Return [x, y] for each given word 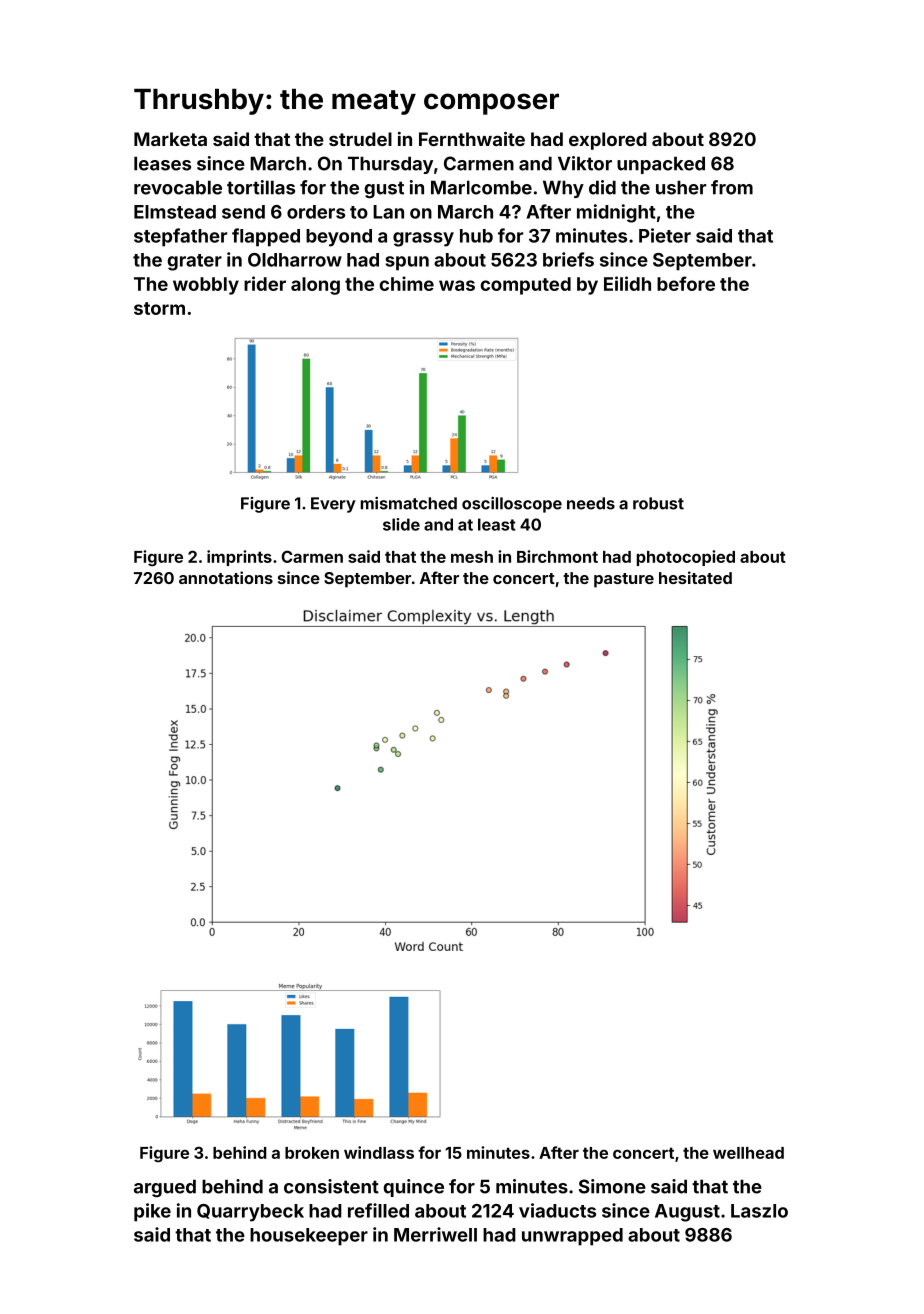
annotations [226, 577]
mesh [472, 557]
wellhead [748, 1153]
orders [316, 212]
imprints [239, 558]
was [457, 285]
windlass [379, 1152]
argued [165, 1188]
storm [159, 308]
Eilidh [627, 283]
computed [525, 286]
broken [312, 1153]
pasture [624, 580]
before [686, 283]
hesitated [695, 577]
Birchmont [557, 556]
